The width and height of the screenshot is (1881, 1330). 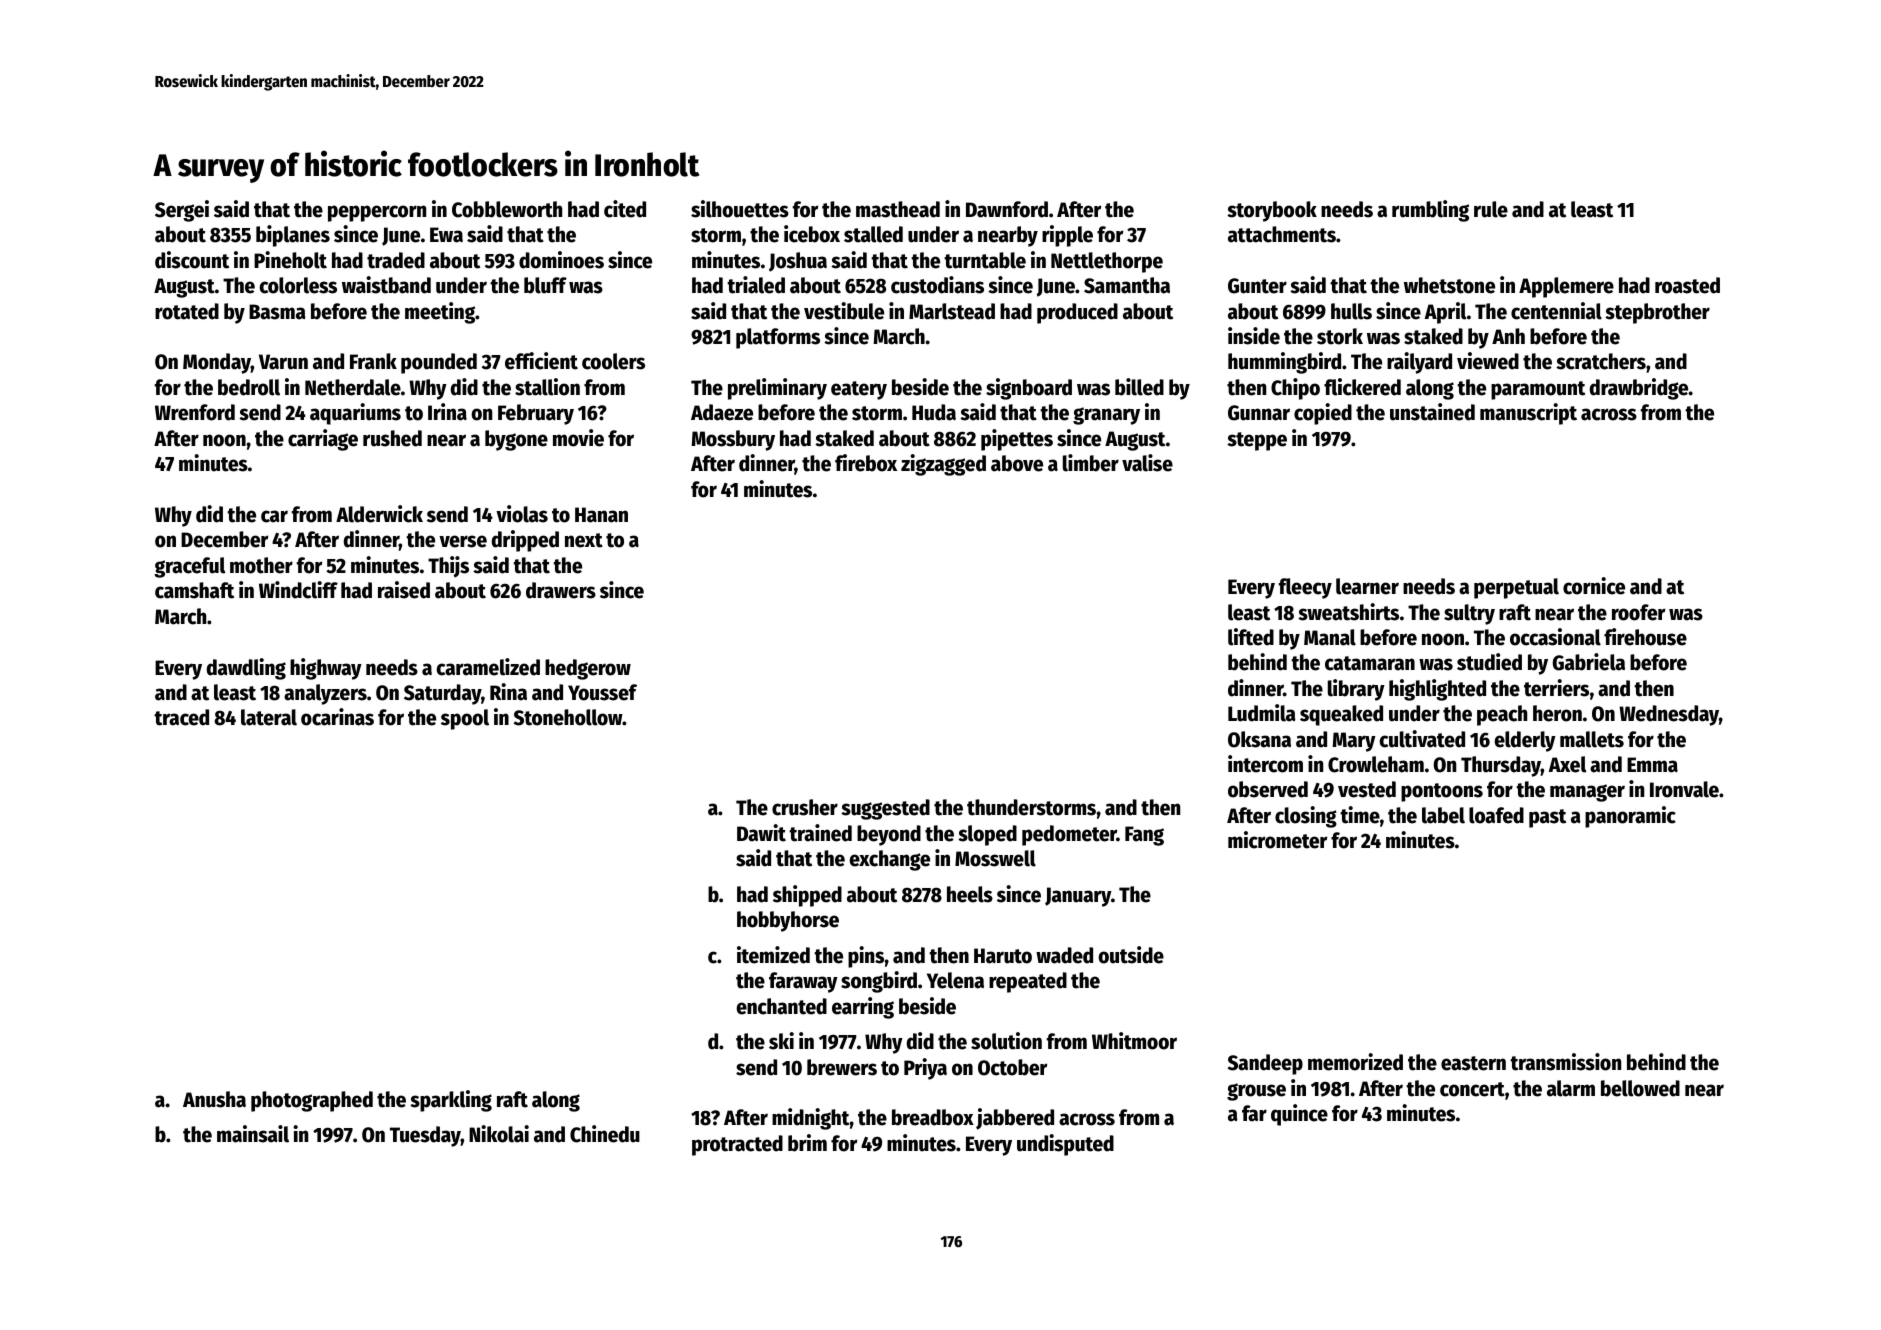 I want to click on panoramic, so click(x=1630, y=817).
